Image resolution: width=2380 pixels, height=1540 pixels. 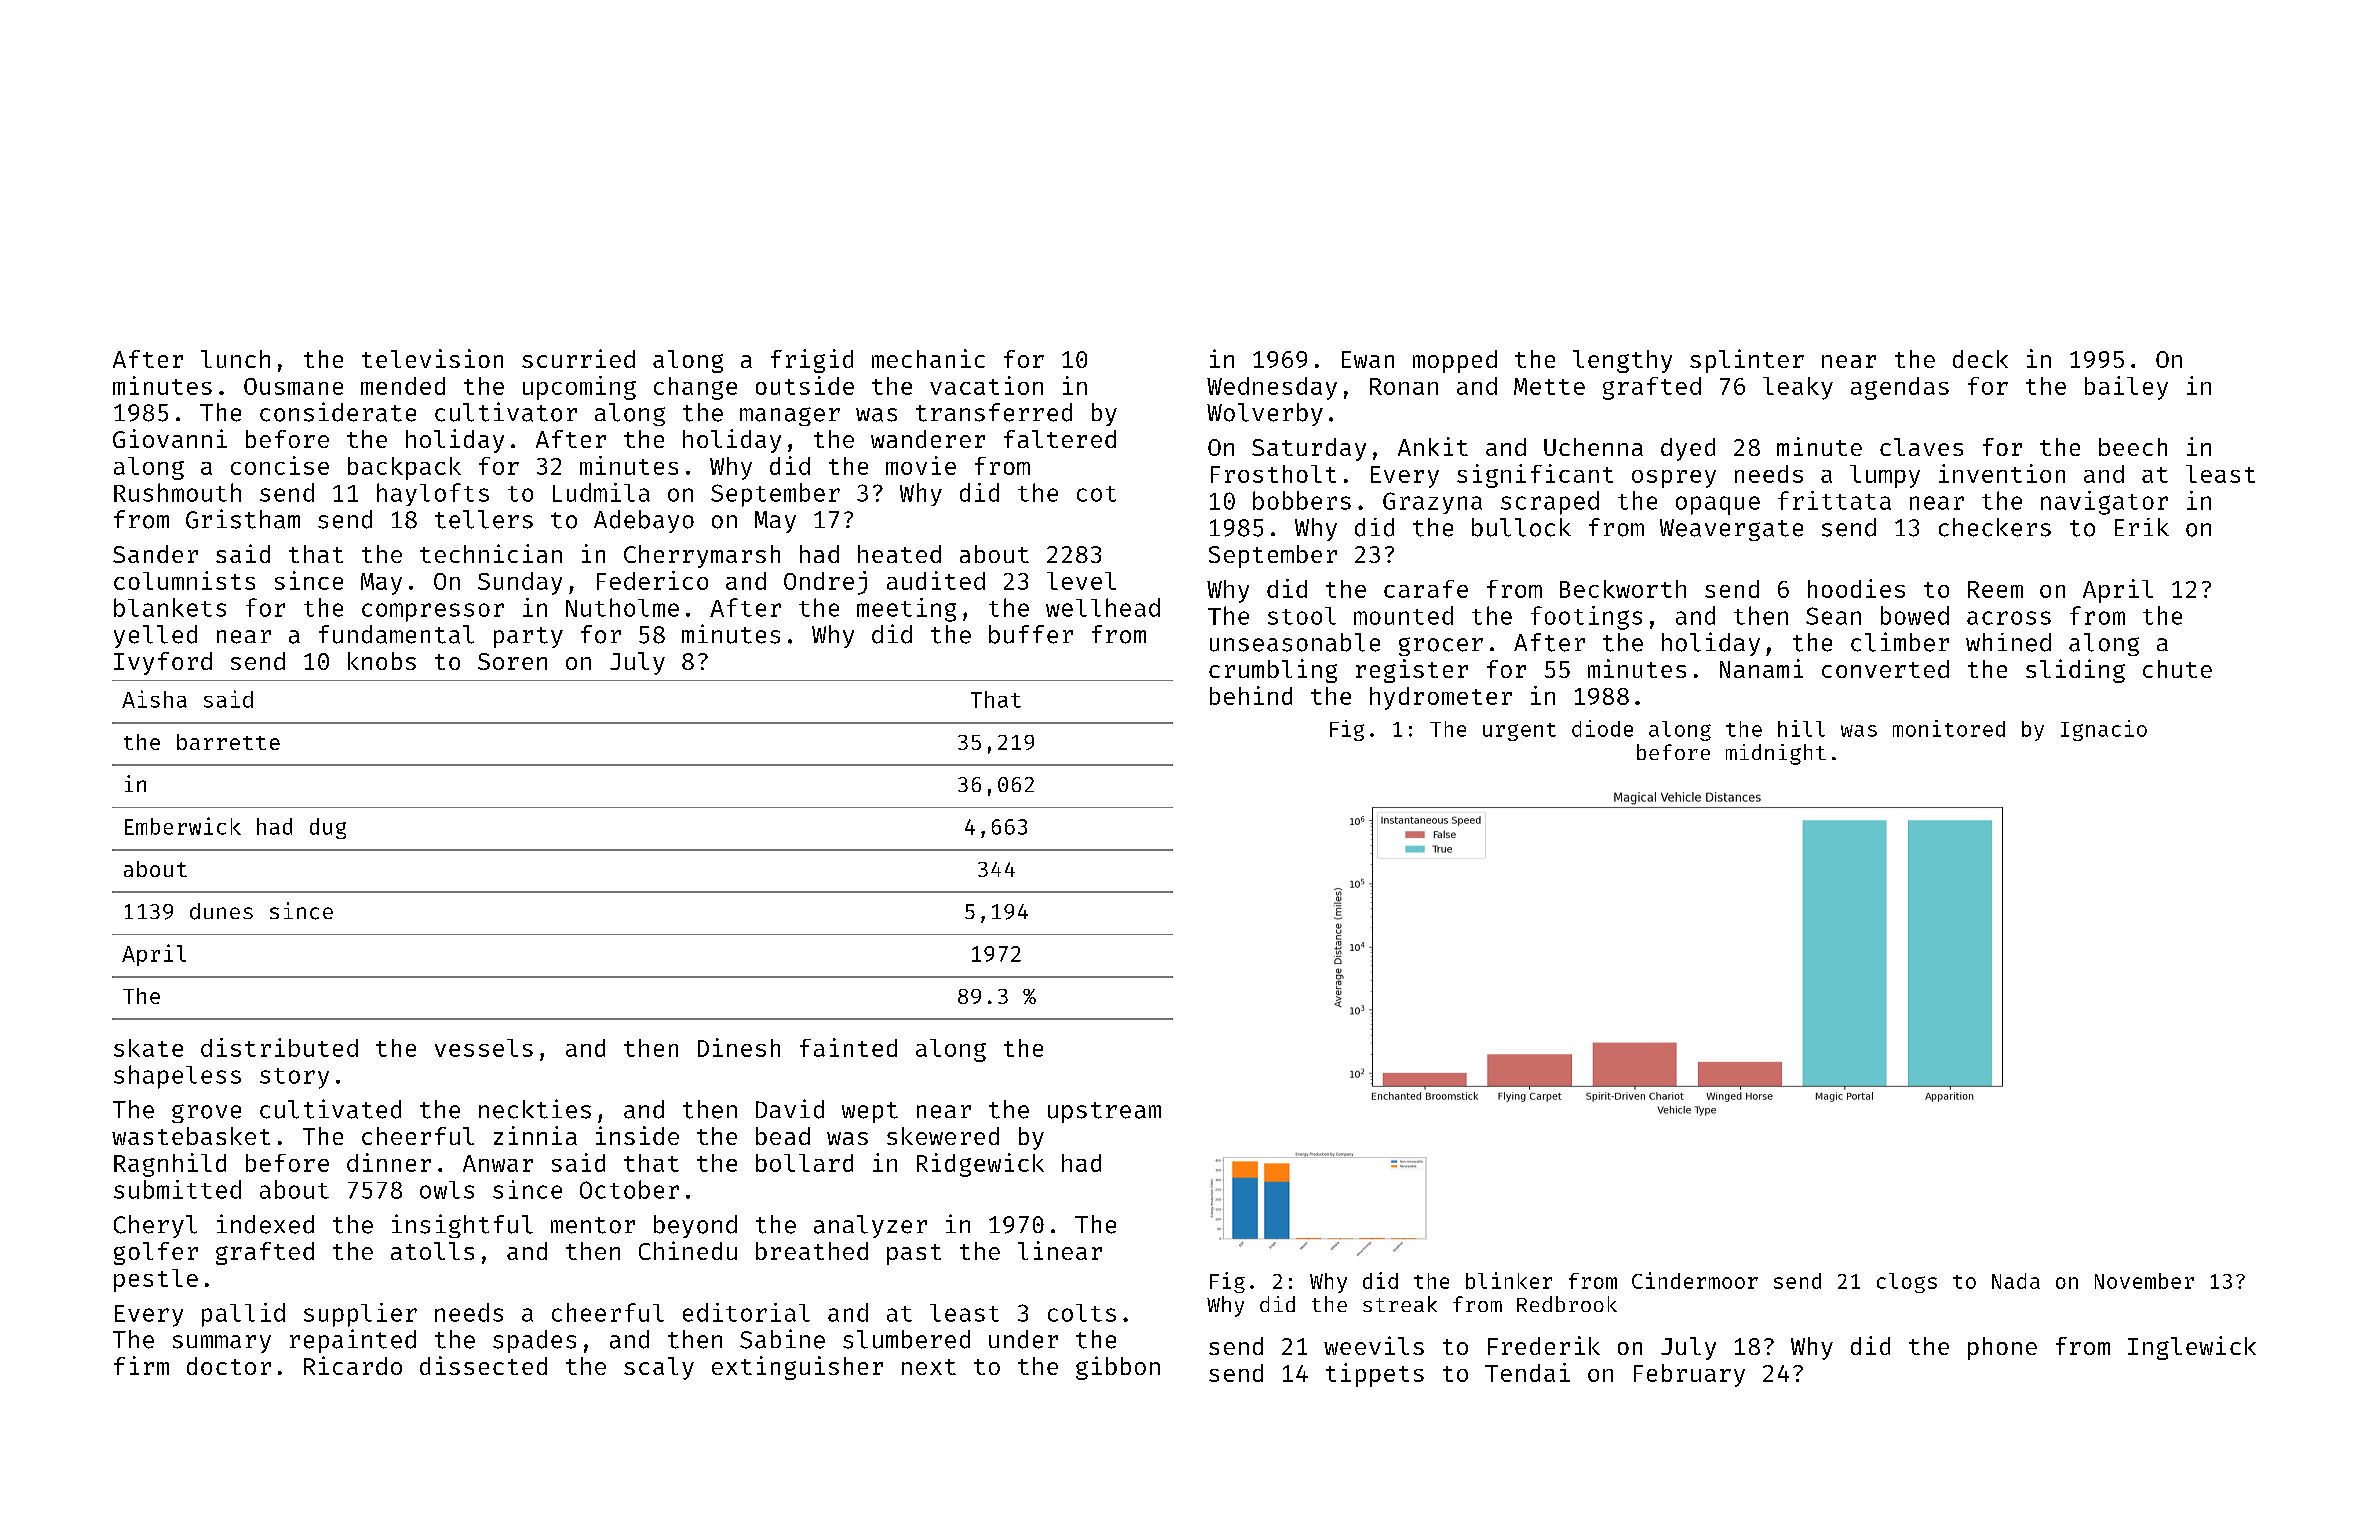 I want to click on Cheryl, so click(x=155, y=1226).
